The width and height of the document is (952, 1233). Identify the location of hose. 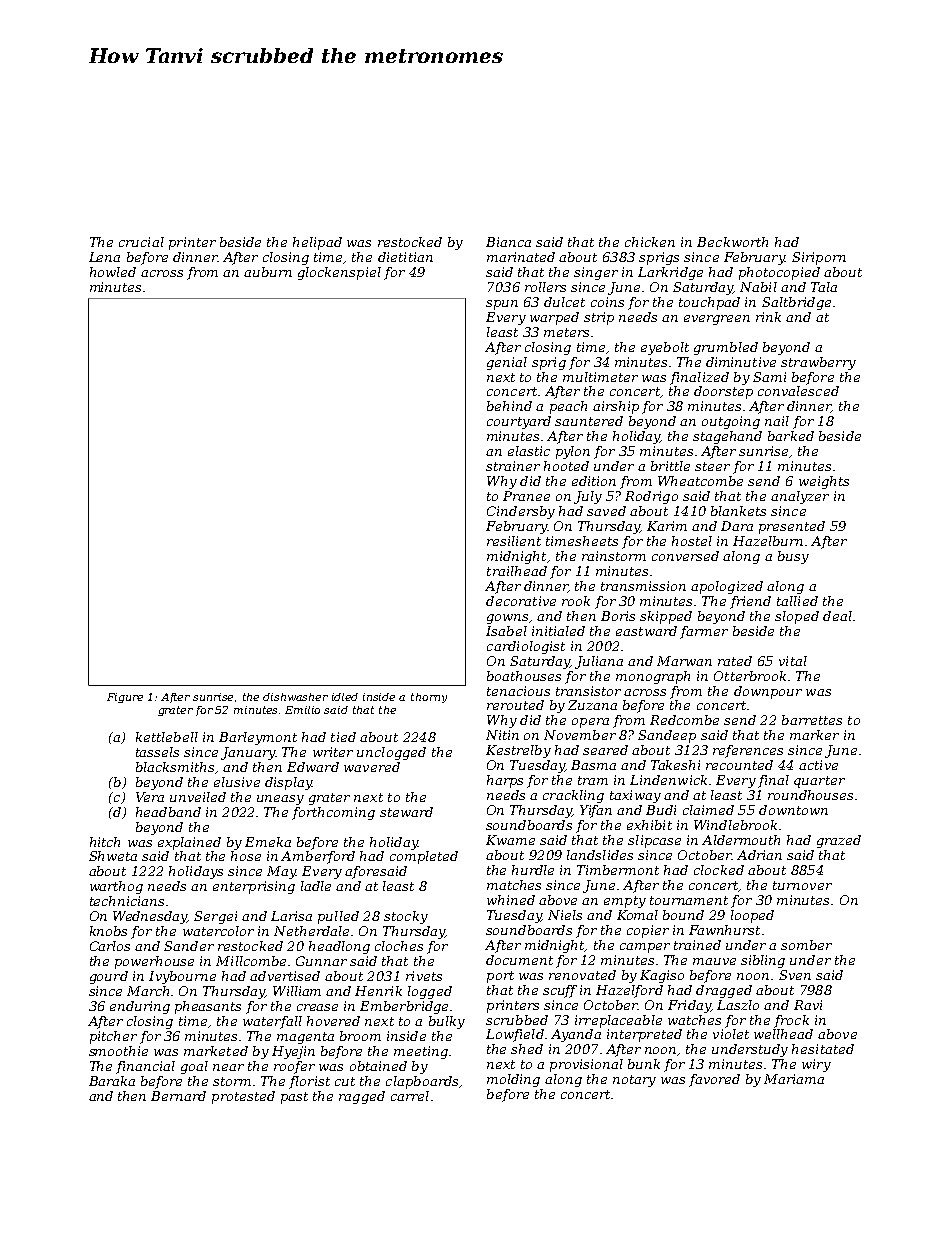
(246, 856).
